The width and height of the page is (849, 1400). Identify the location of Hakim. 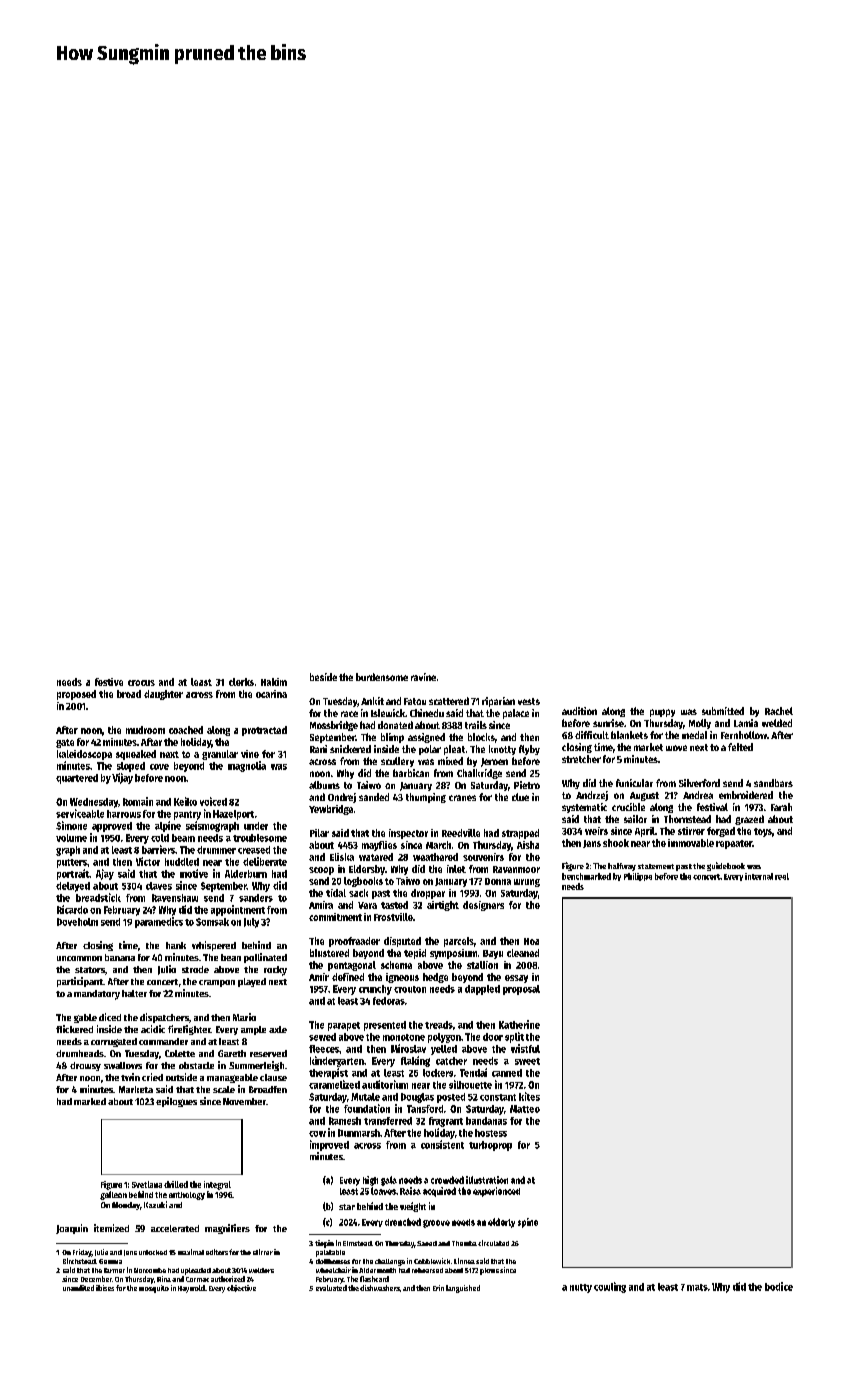
(274, 682).
